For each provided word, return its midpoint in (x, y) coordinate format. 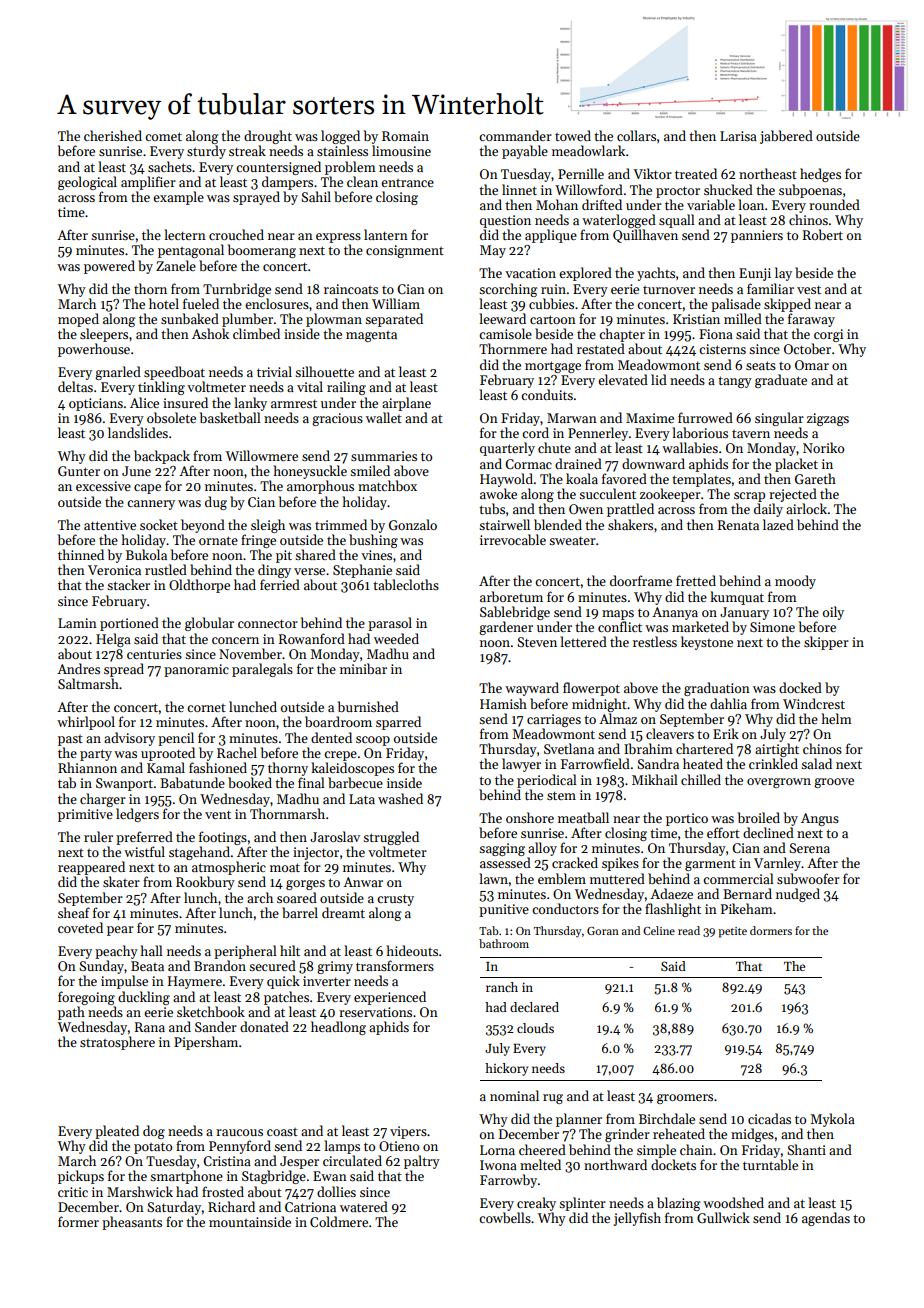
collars (636, 135)
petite (732, 932)
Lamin (77, 623)
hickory (506, 1069)
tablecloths (406, 584)
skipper (826, 643)
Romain (405, 136)
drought (268, 137)
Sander (216, 1026)
